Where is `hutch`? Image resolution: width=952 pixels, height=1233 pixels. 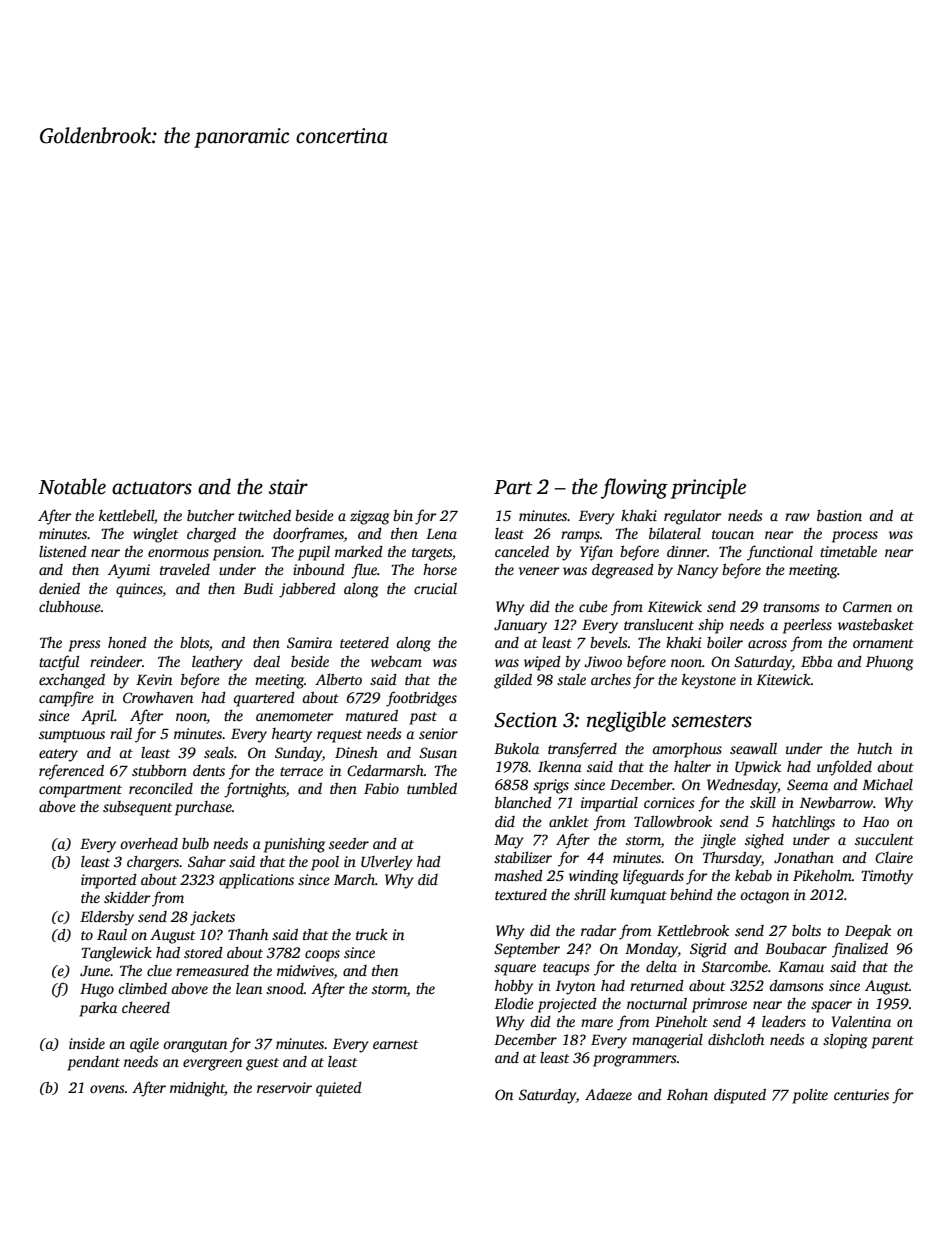 hutch is located at coordinates (874, 748).
